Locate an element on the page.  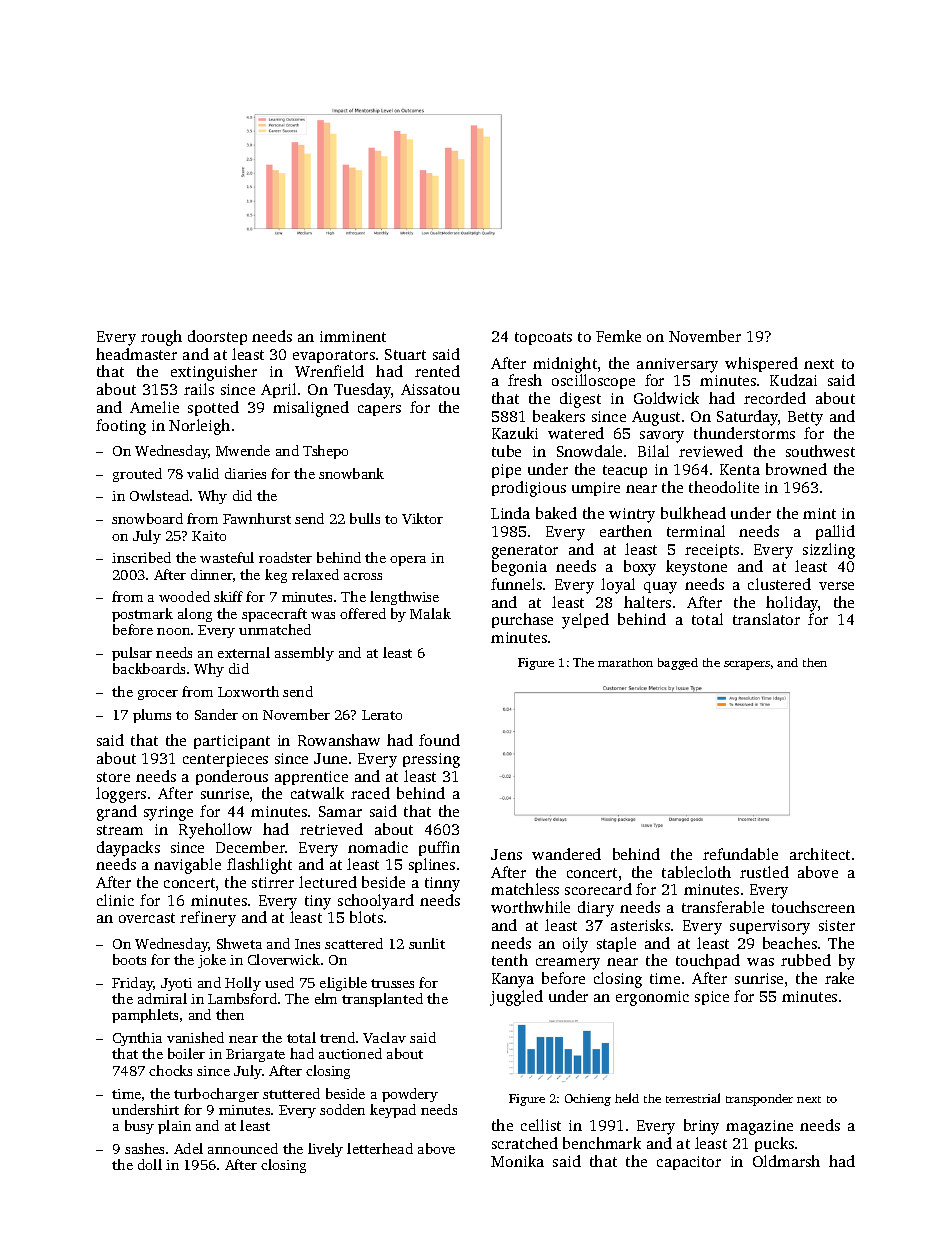
Kazuki is located at coordinates (515, 433).
